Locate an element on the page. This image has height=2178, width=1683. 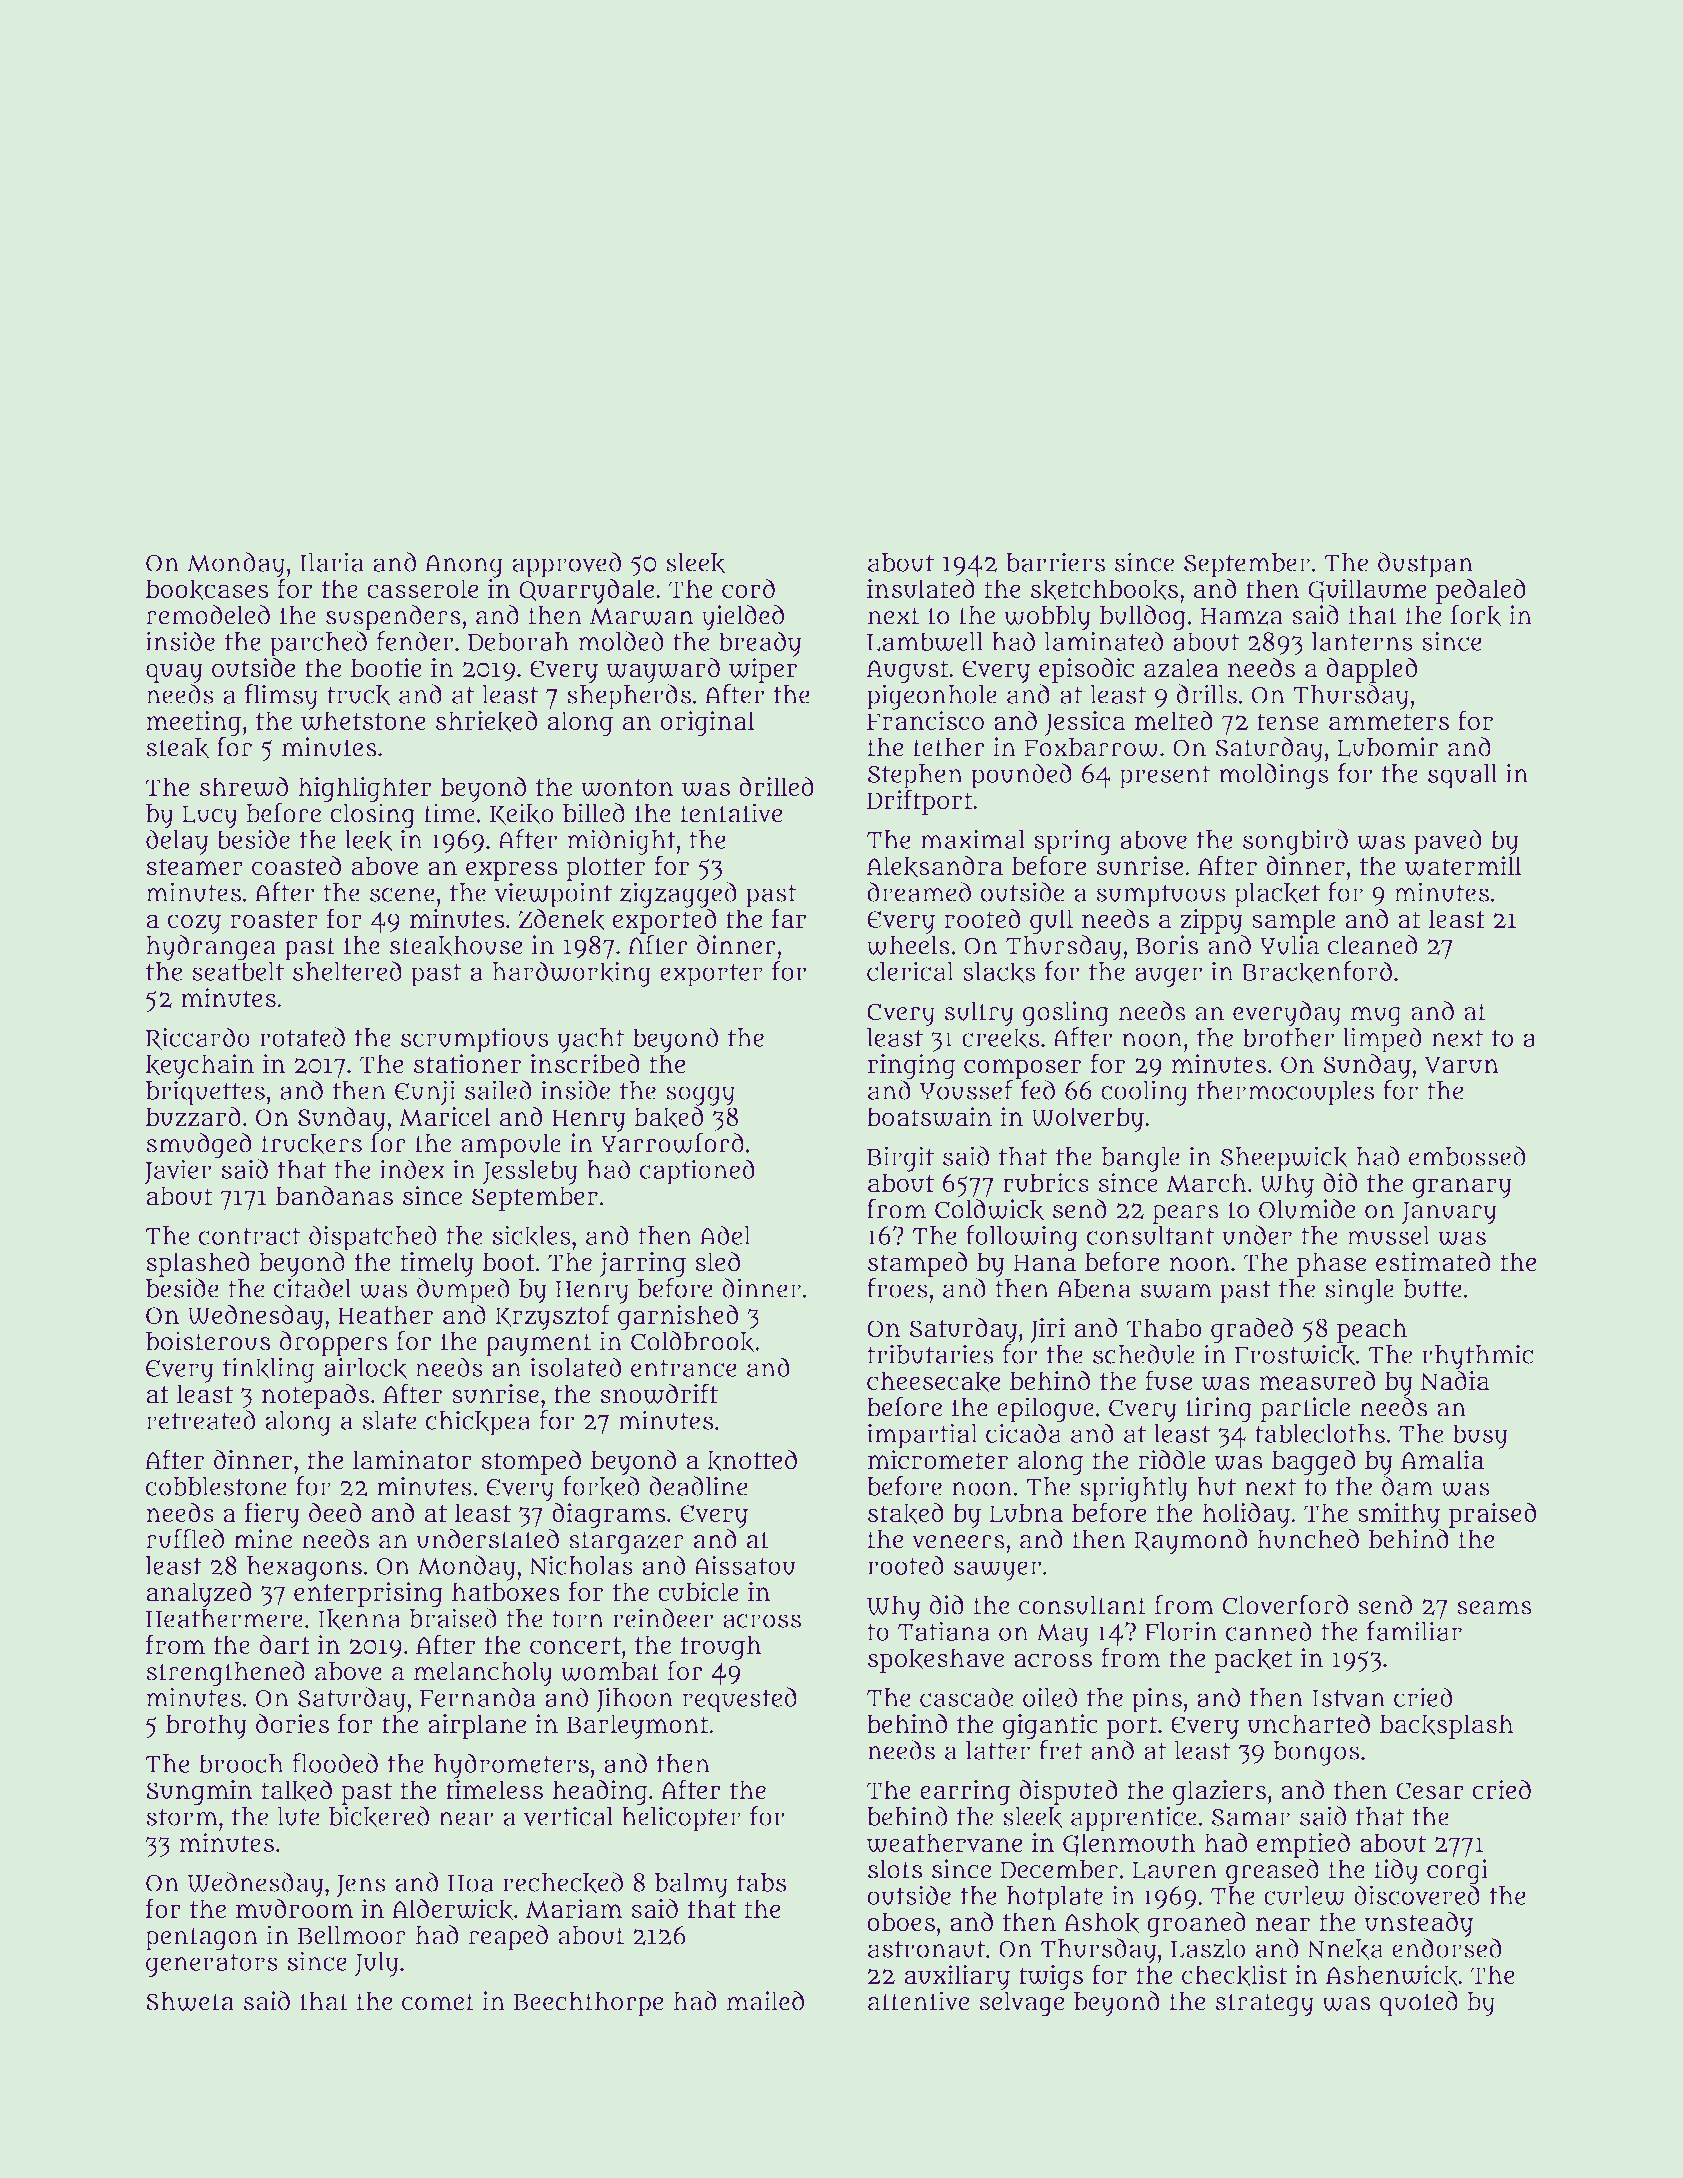
approved is located at coordinates (566, 565).
